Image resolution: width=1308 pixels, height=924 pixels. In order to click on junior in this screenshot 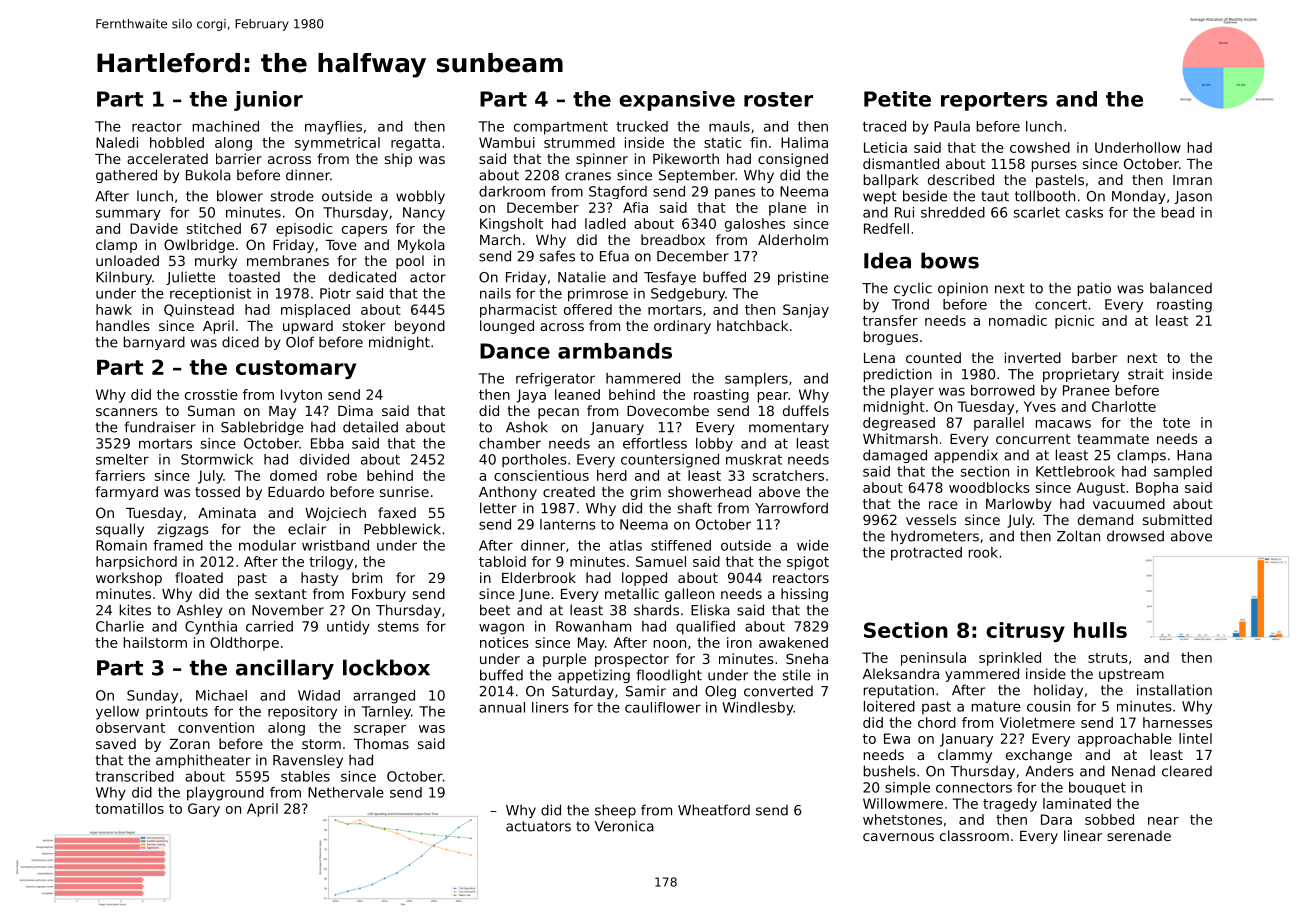, I will do `click(268, 101)`.
